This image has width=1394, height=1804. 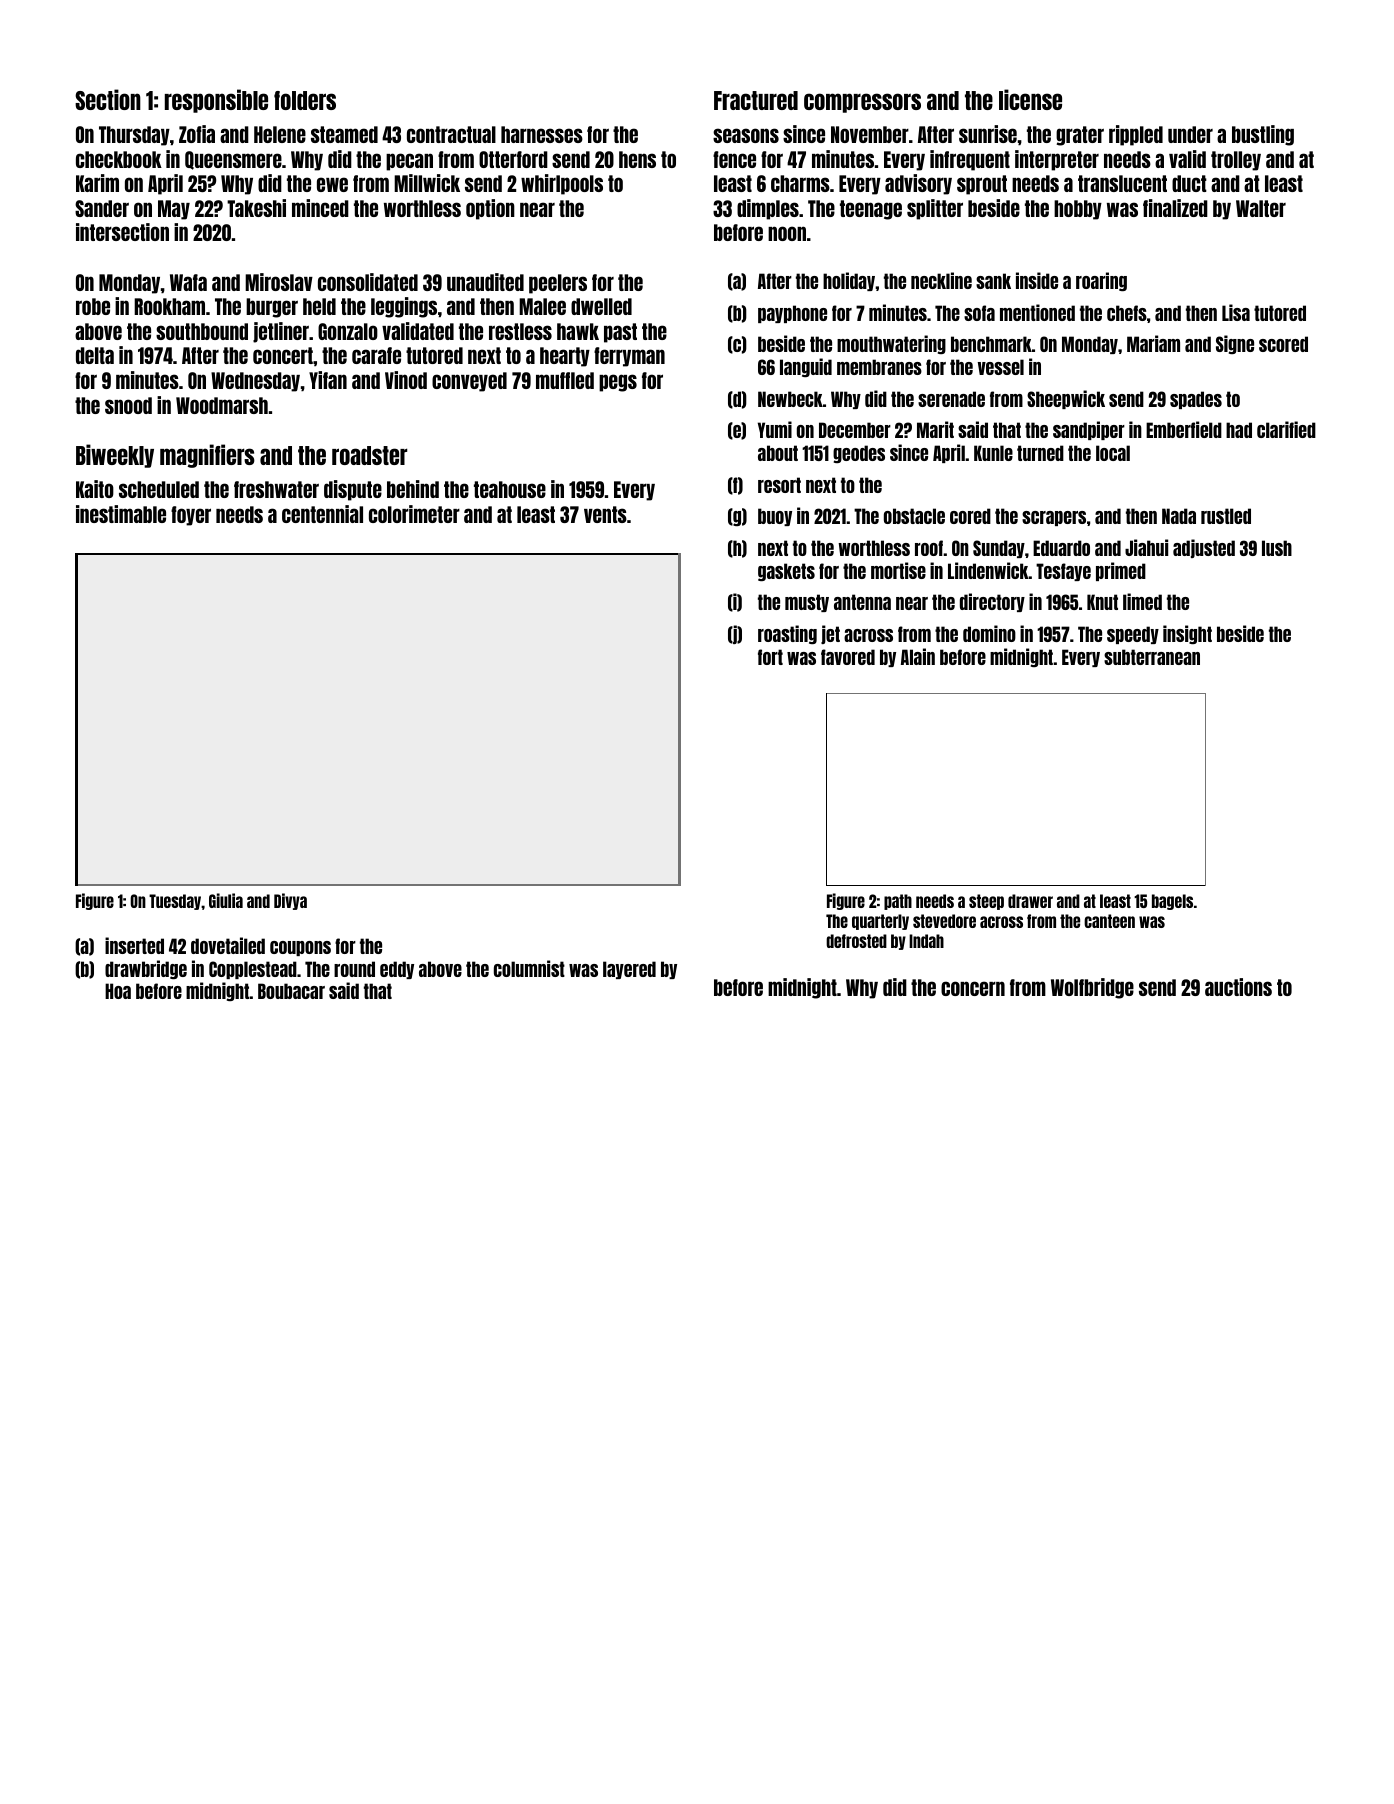 I want to click on license, so click(x=1030, y=99).
